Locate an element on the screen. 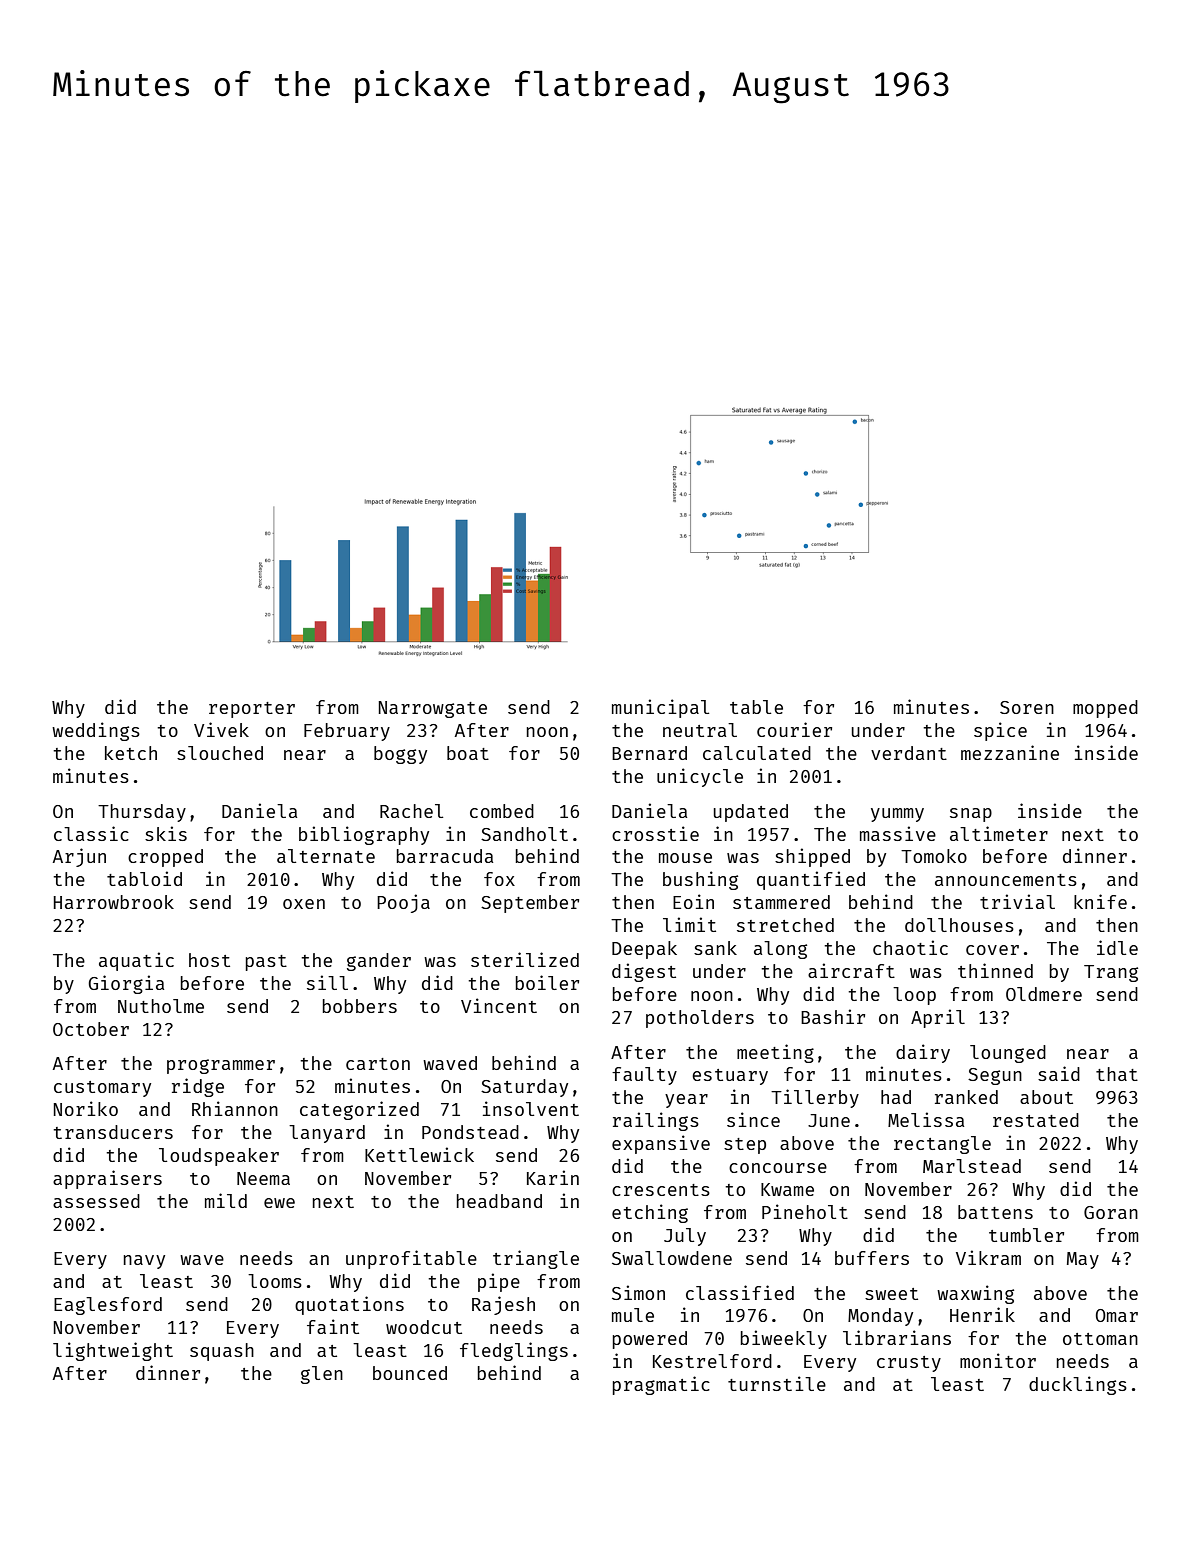 This screenshot has height=1543, width=1192. expansive is located at coordinates (661, 1144).
